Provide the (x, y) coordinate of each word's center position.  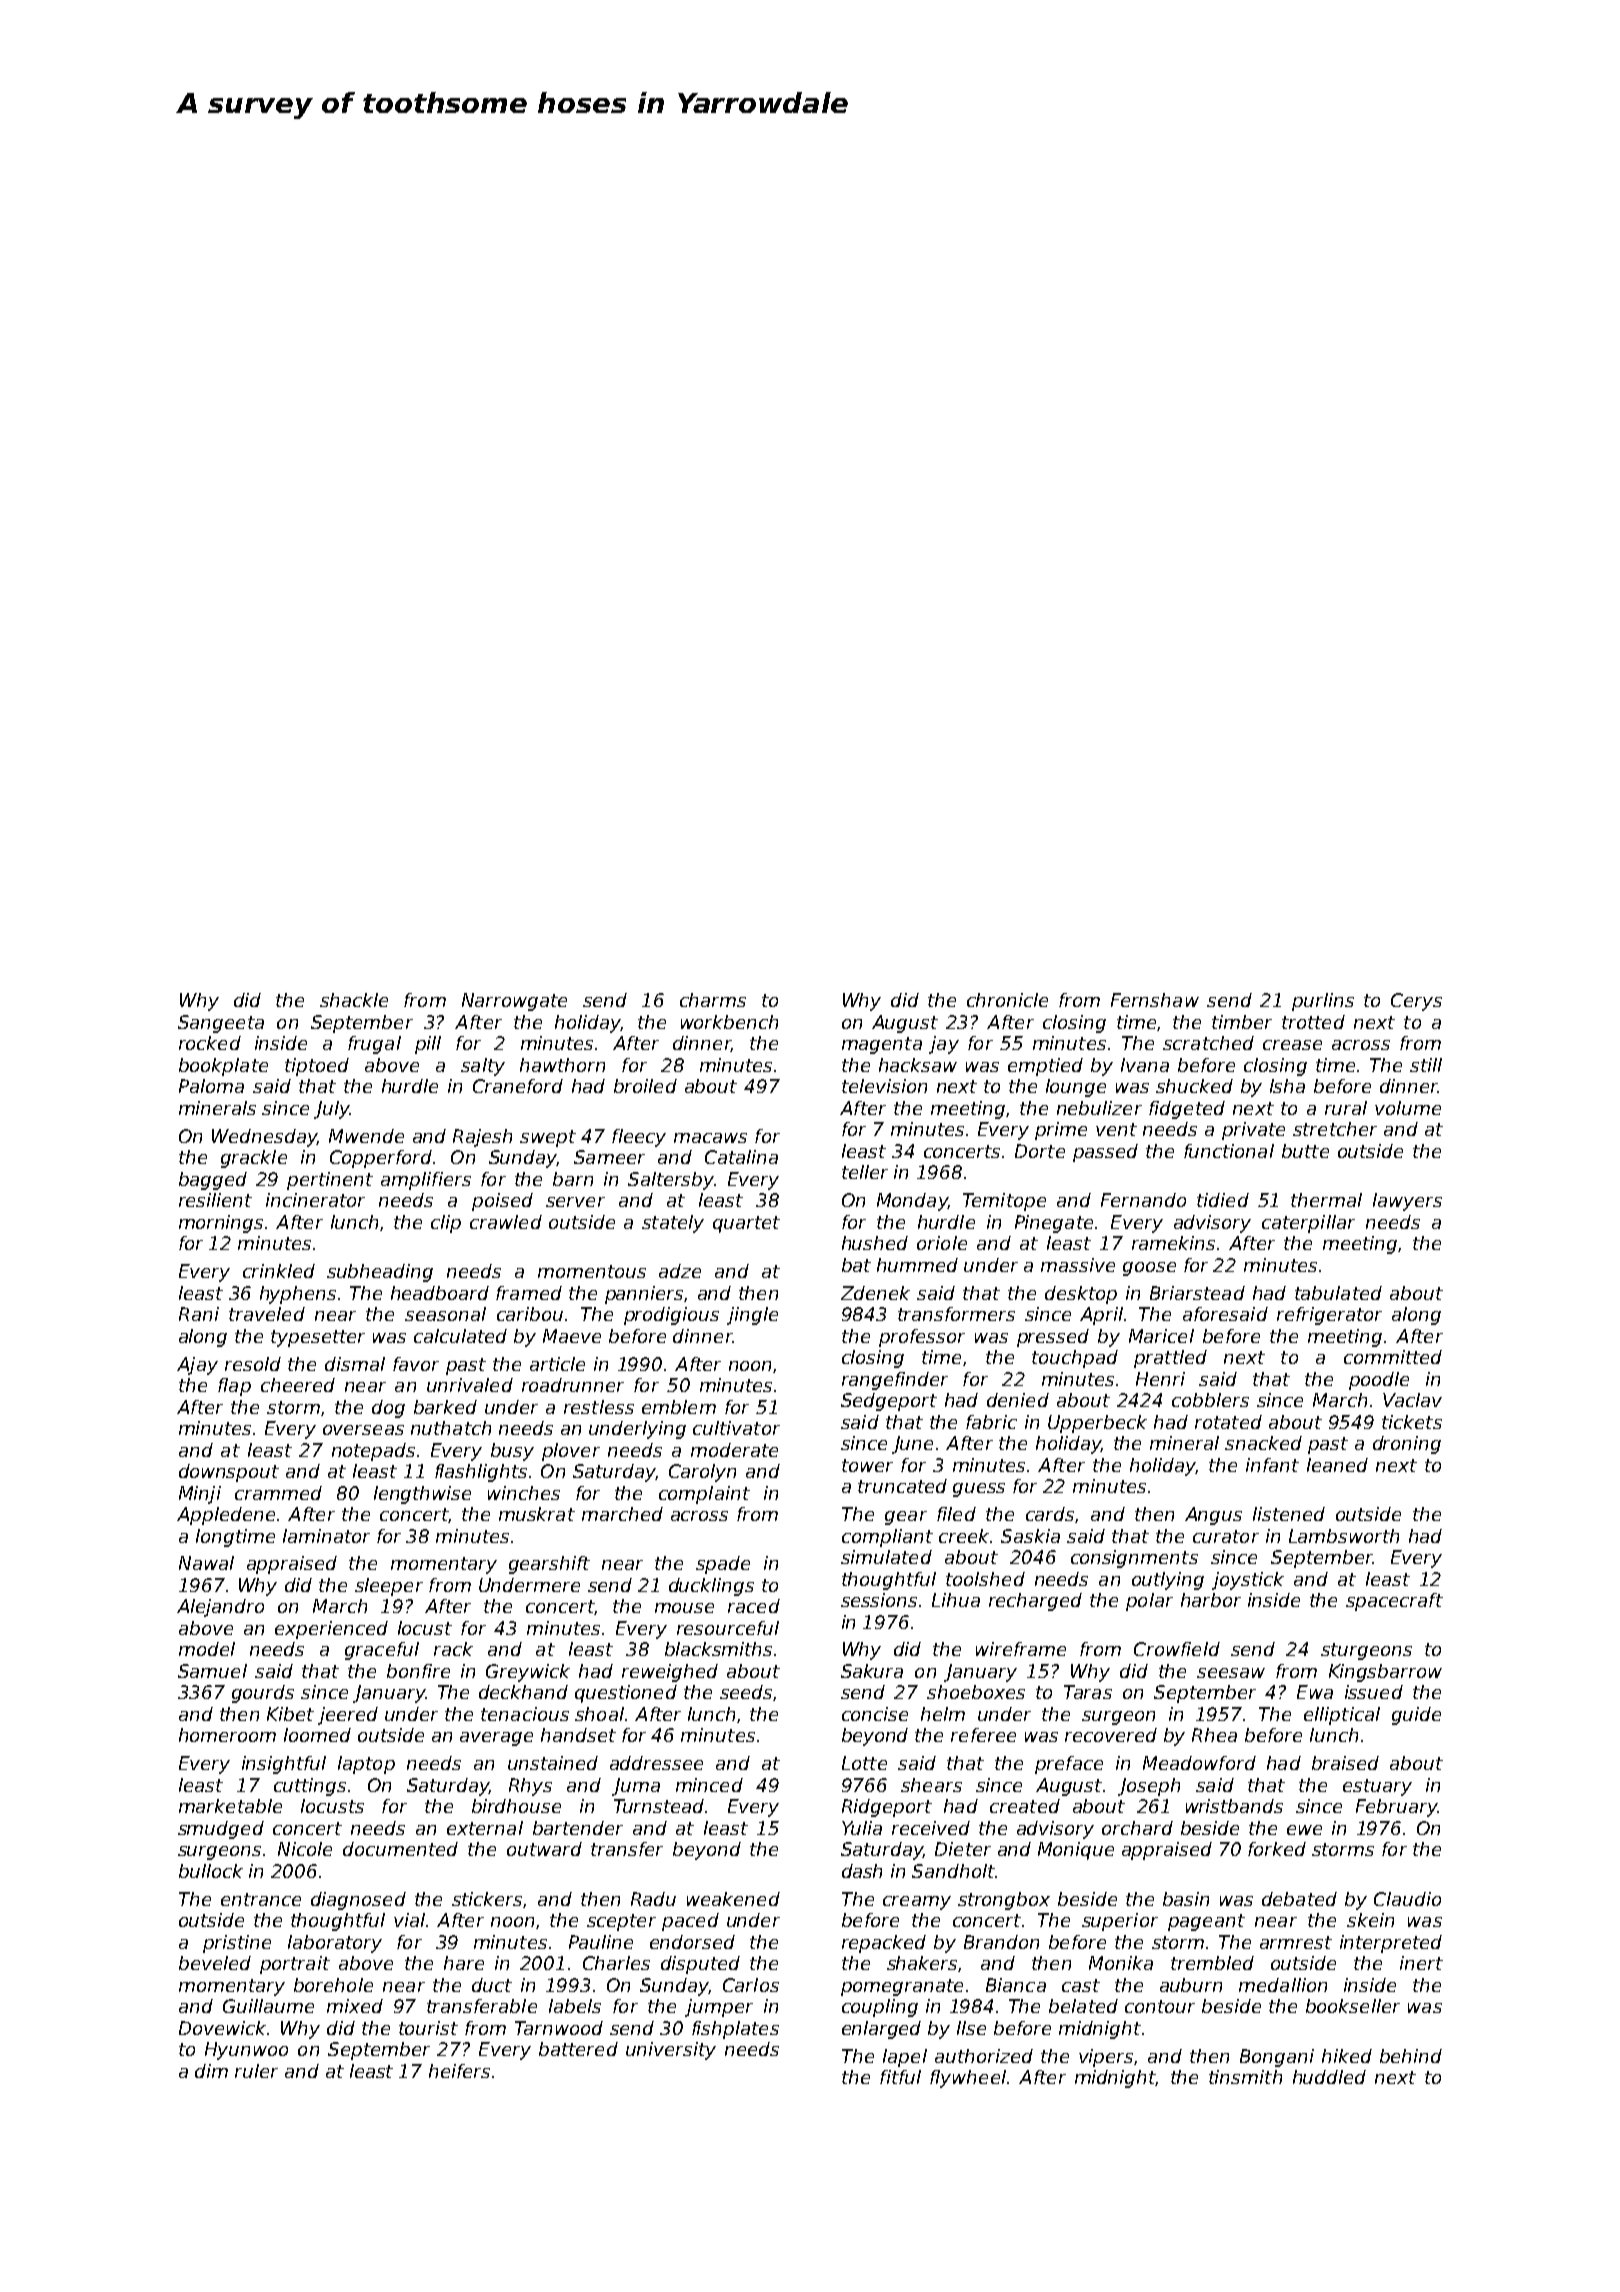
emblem (679, 1407)
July (331, 1110)
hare (464, 1963)
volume (1408, 1108)
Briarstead (1197, 1293)
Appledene (226, 1516)
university (671, 2051)
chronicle (1007, 1000)
